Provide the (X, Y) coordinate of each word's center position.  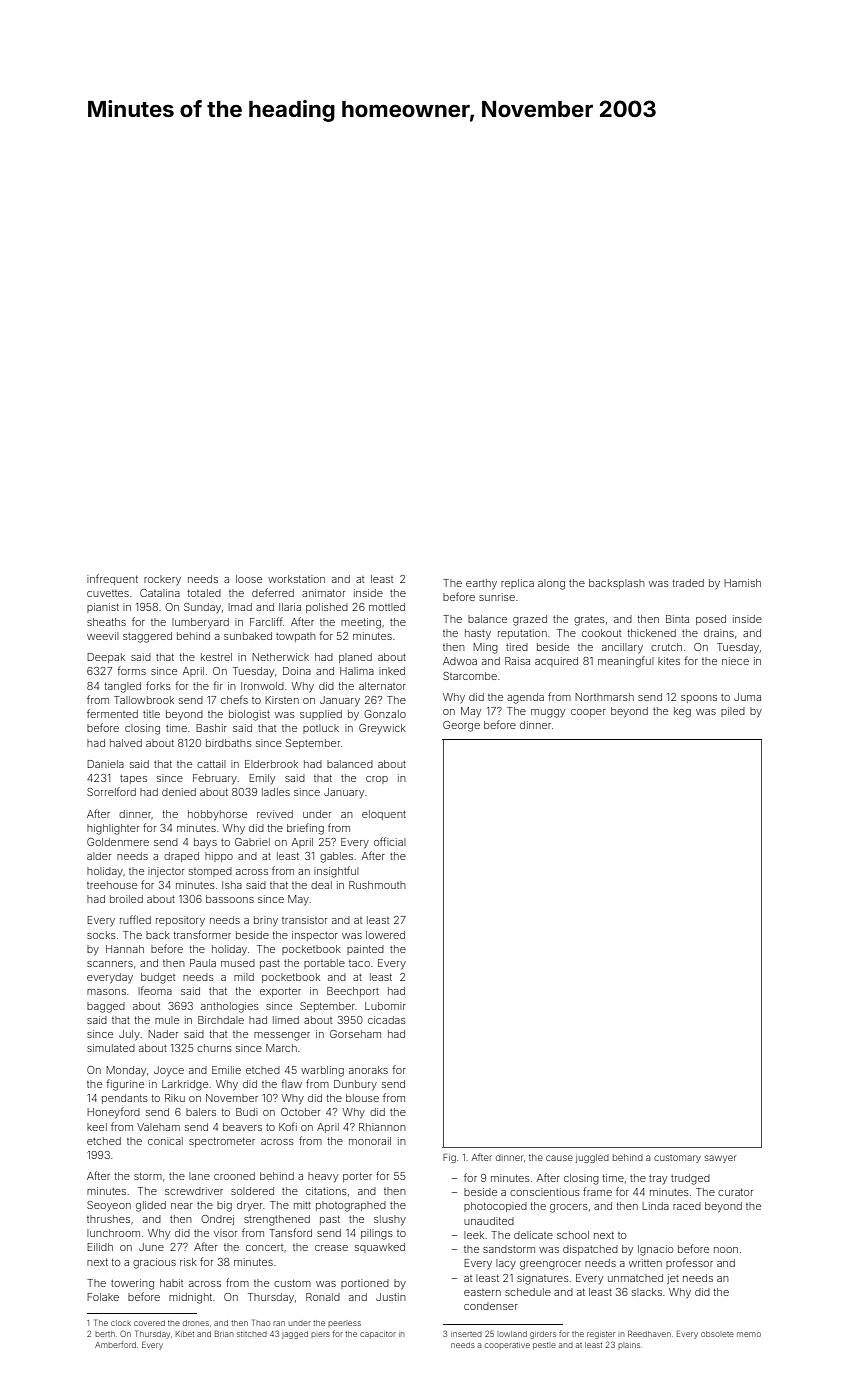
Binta (677, 619)
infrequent (112, 579)
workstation (296, 579)
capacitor (378, 1334)
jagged (295, 1335)
